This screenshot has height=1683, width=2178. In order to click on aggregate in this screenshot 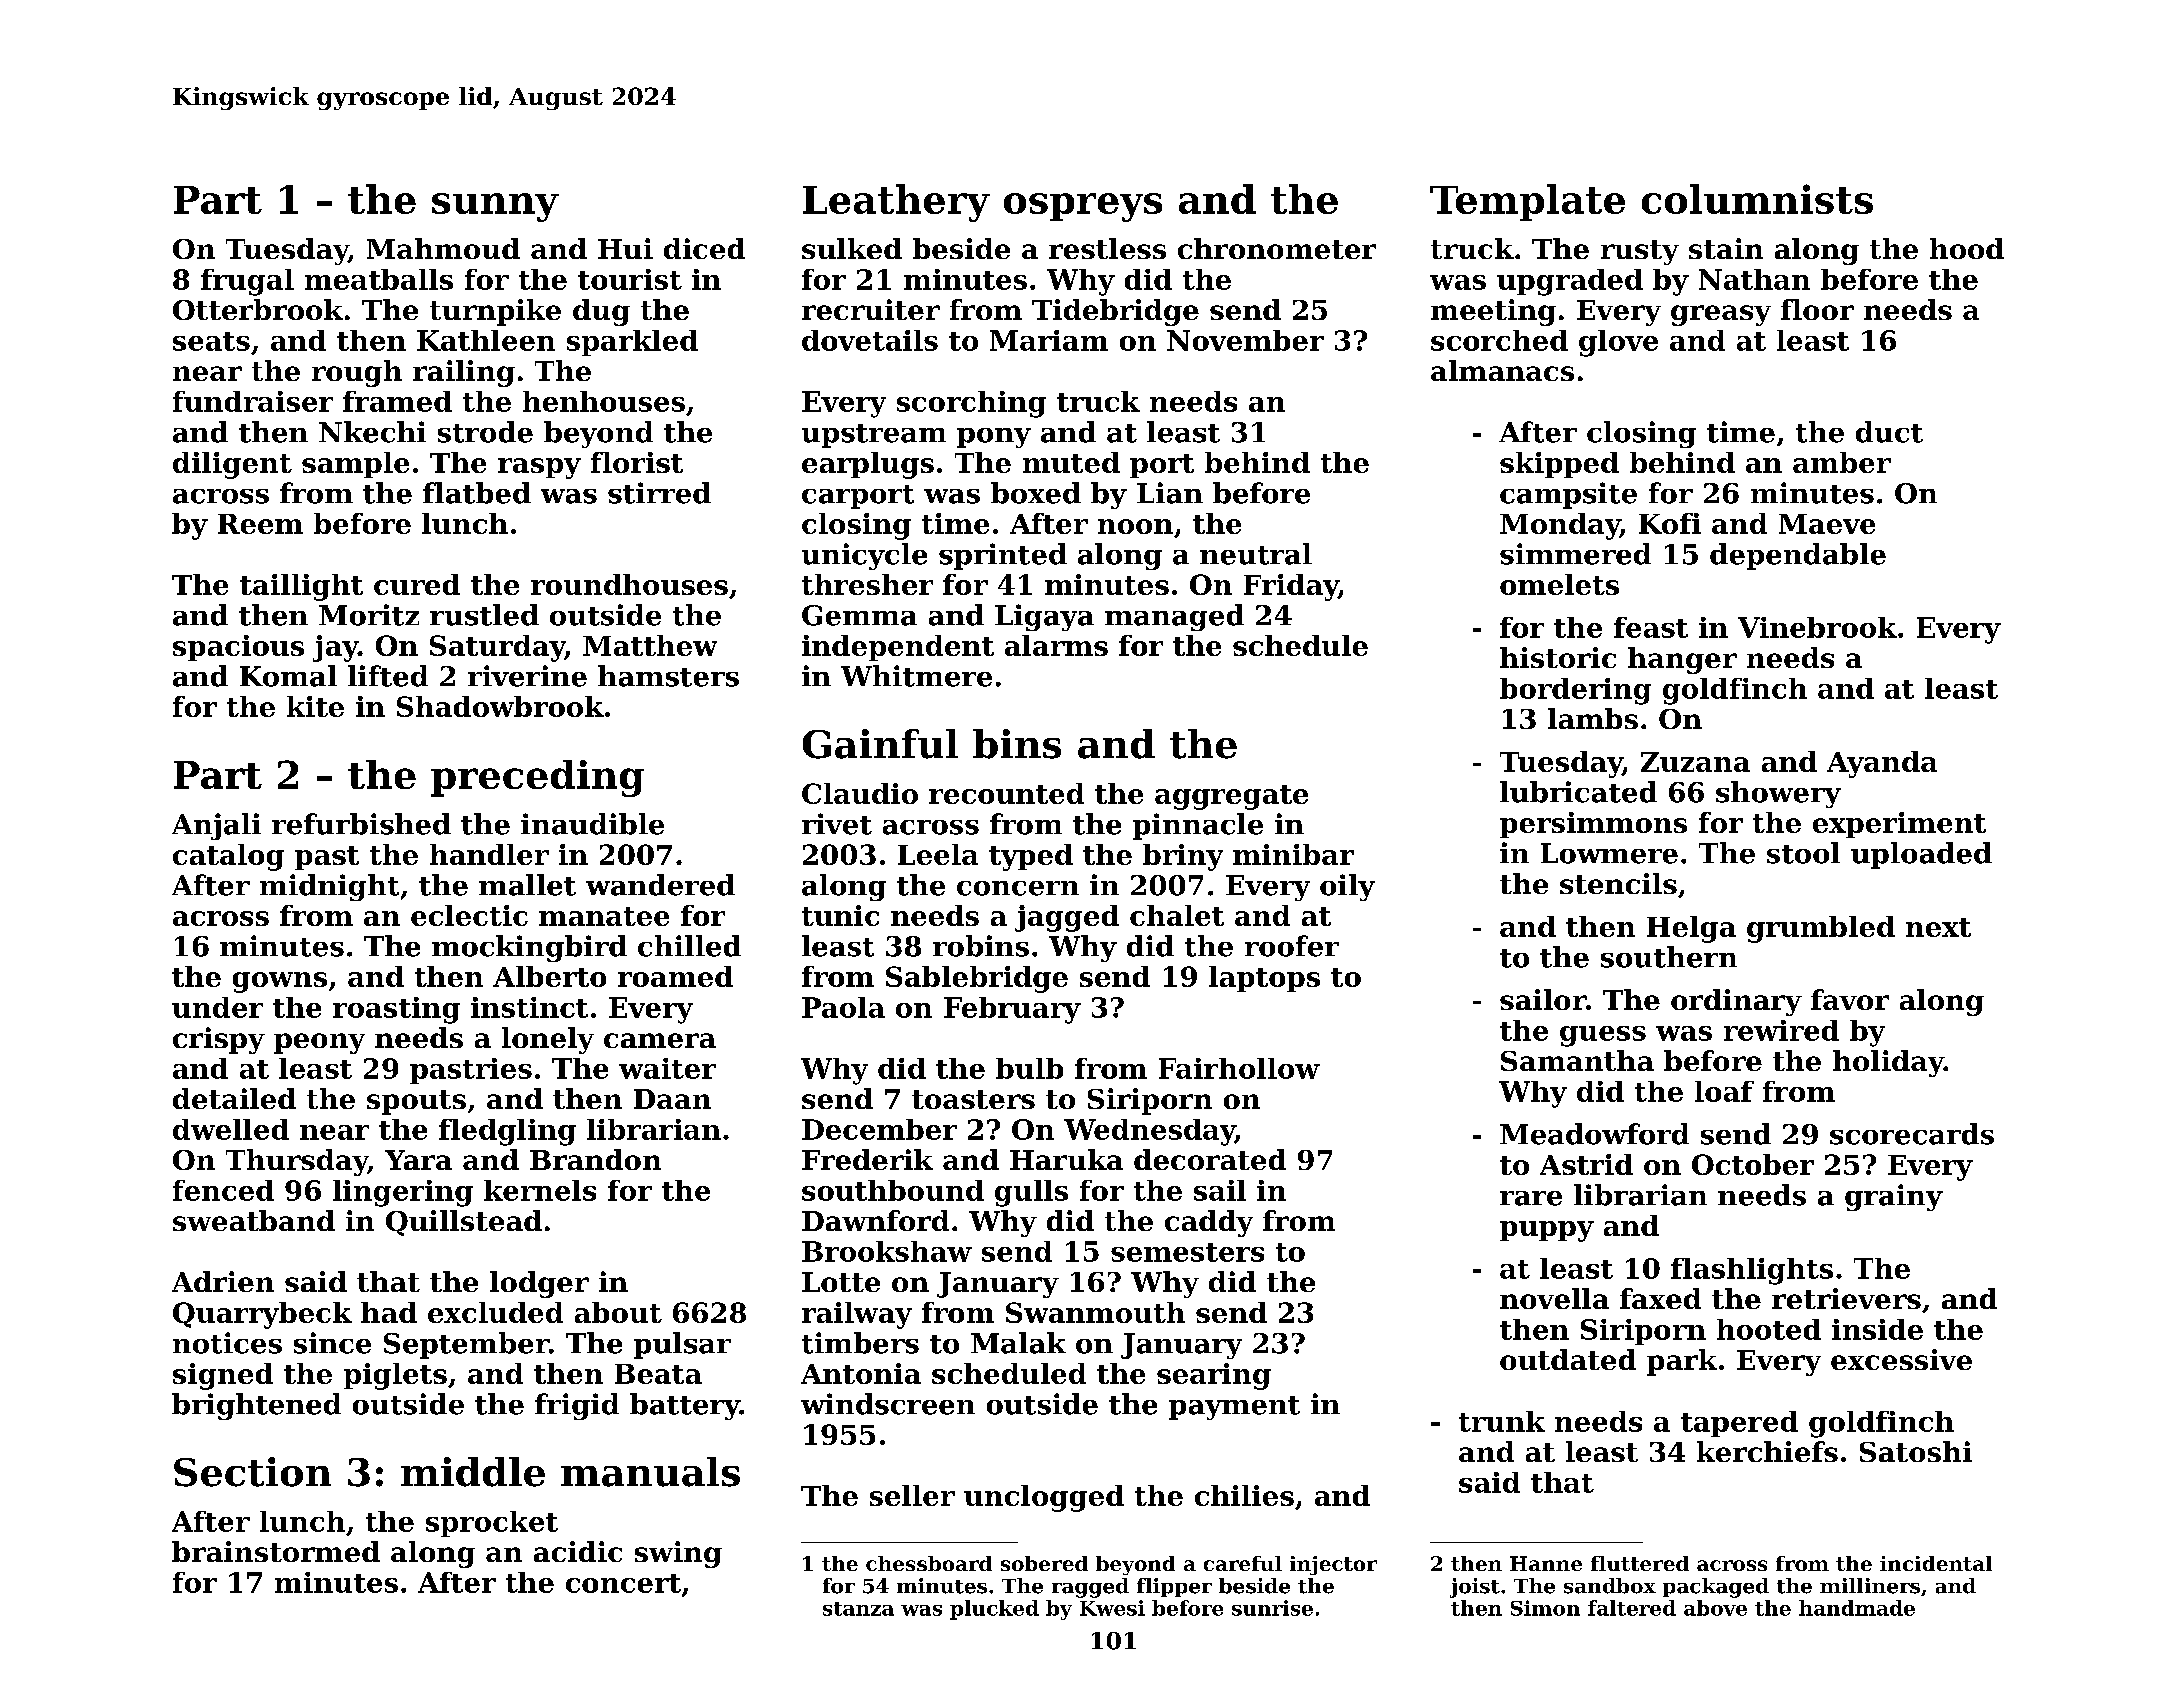, I will do `click(1231, 797)`.
